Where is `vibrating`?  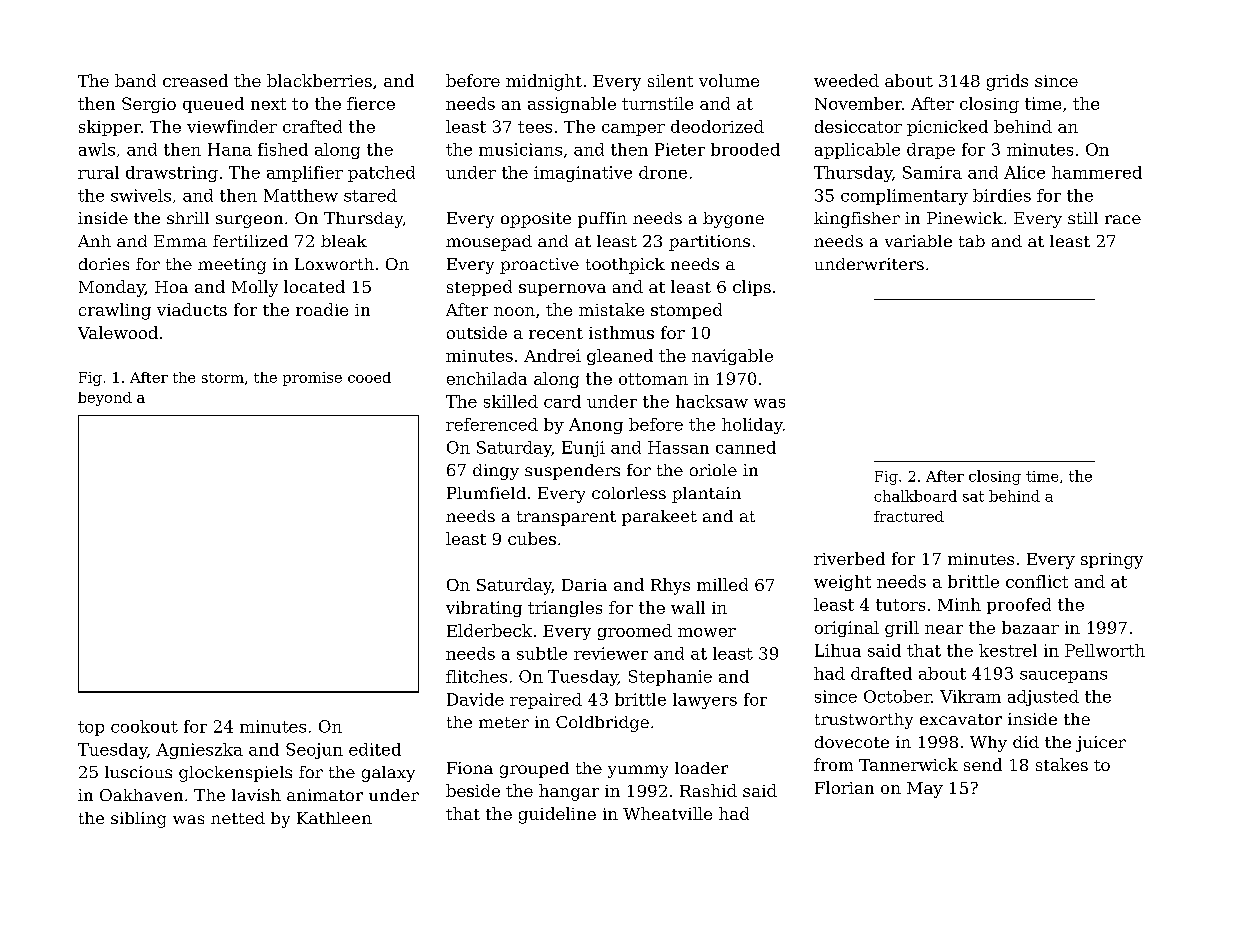
vibrating is located at coordinates (484, 609).
